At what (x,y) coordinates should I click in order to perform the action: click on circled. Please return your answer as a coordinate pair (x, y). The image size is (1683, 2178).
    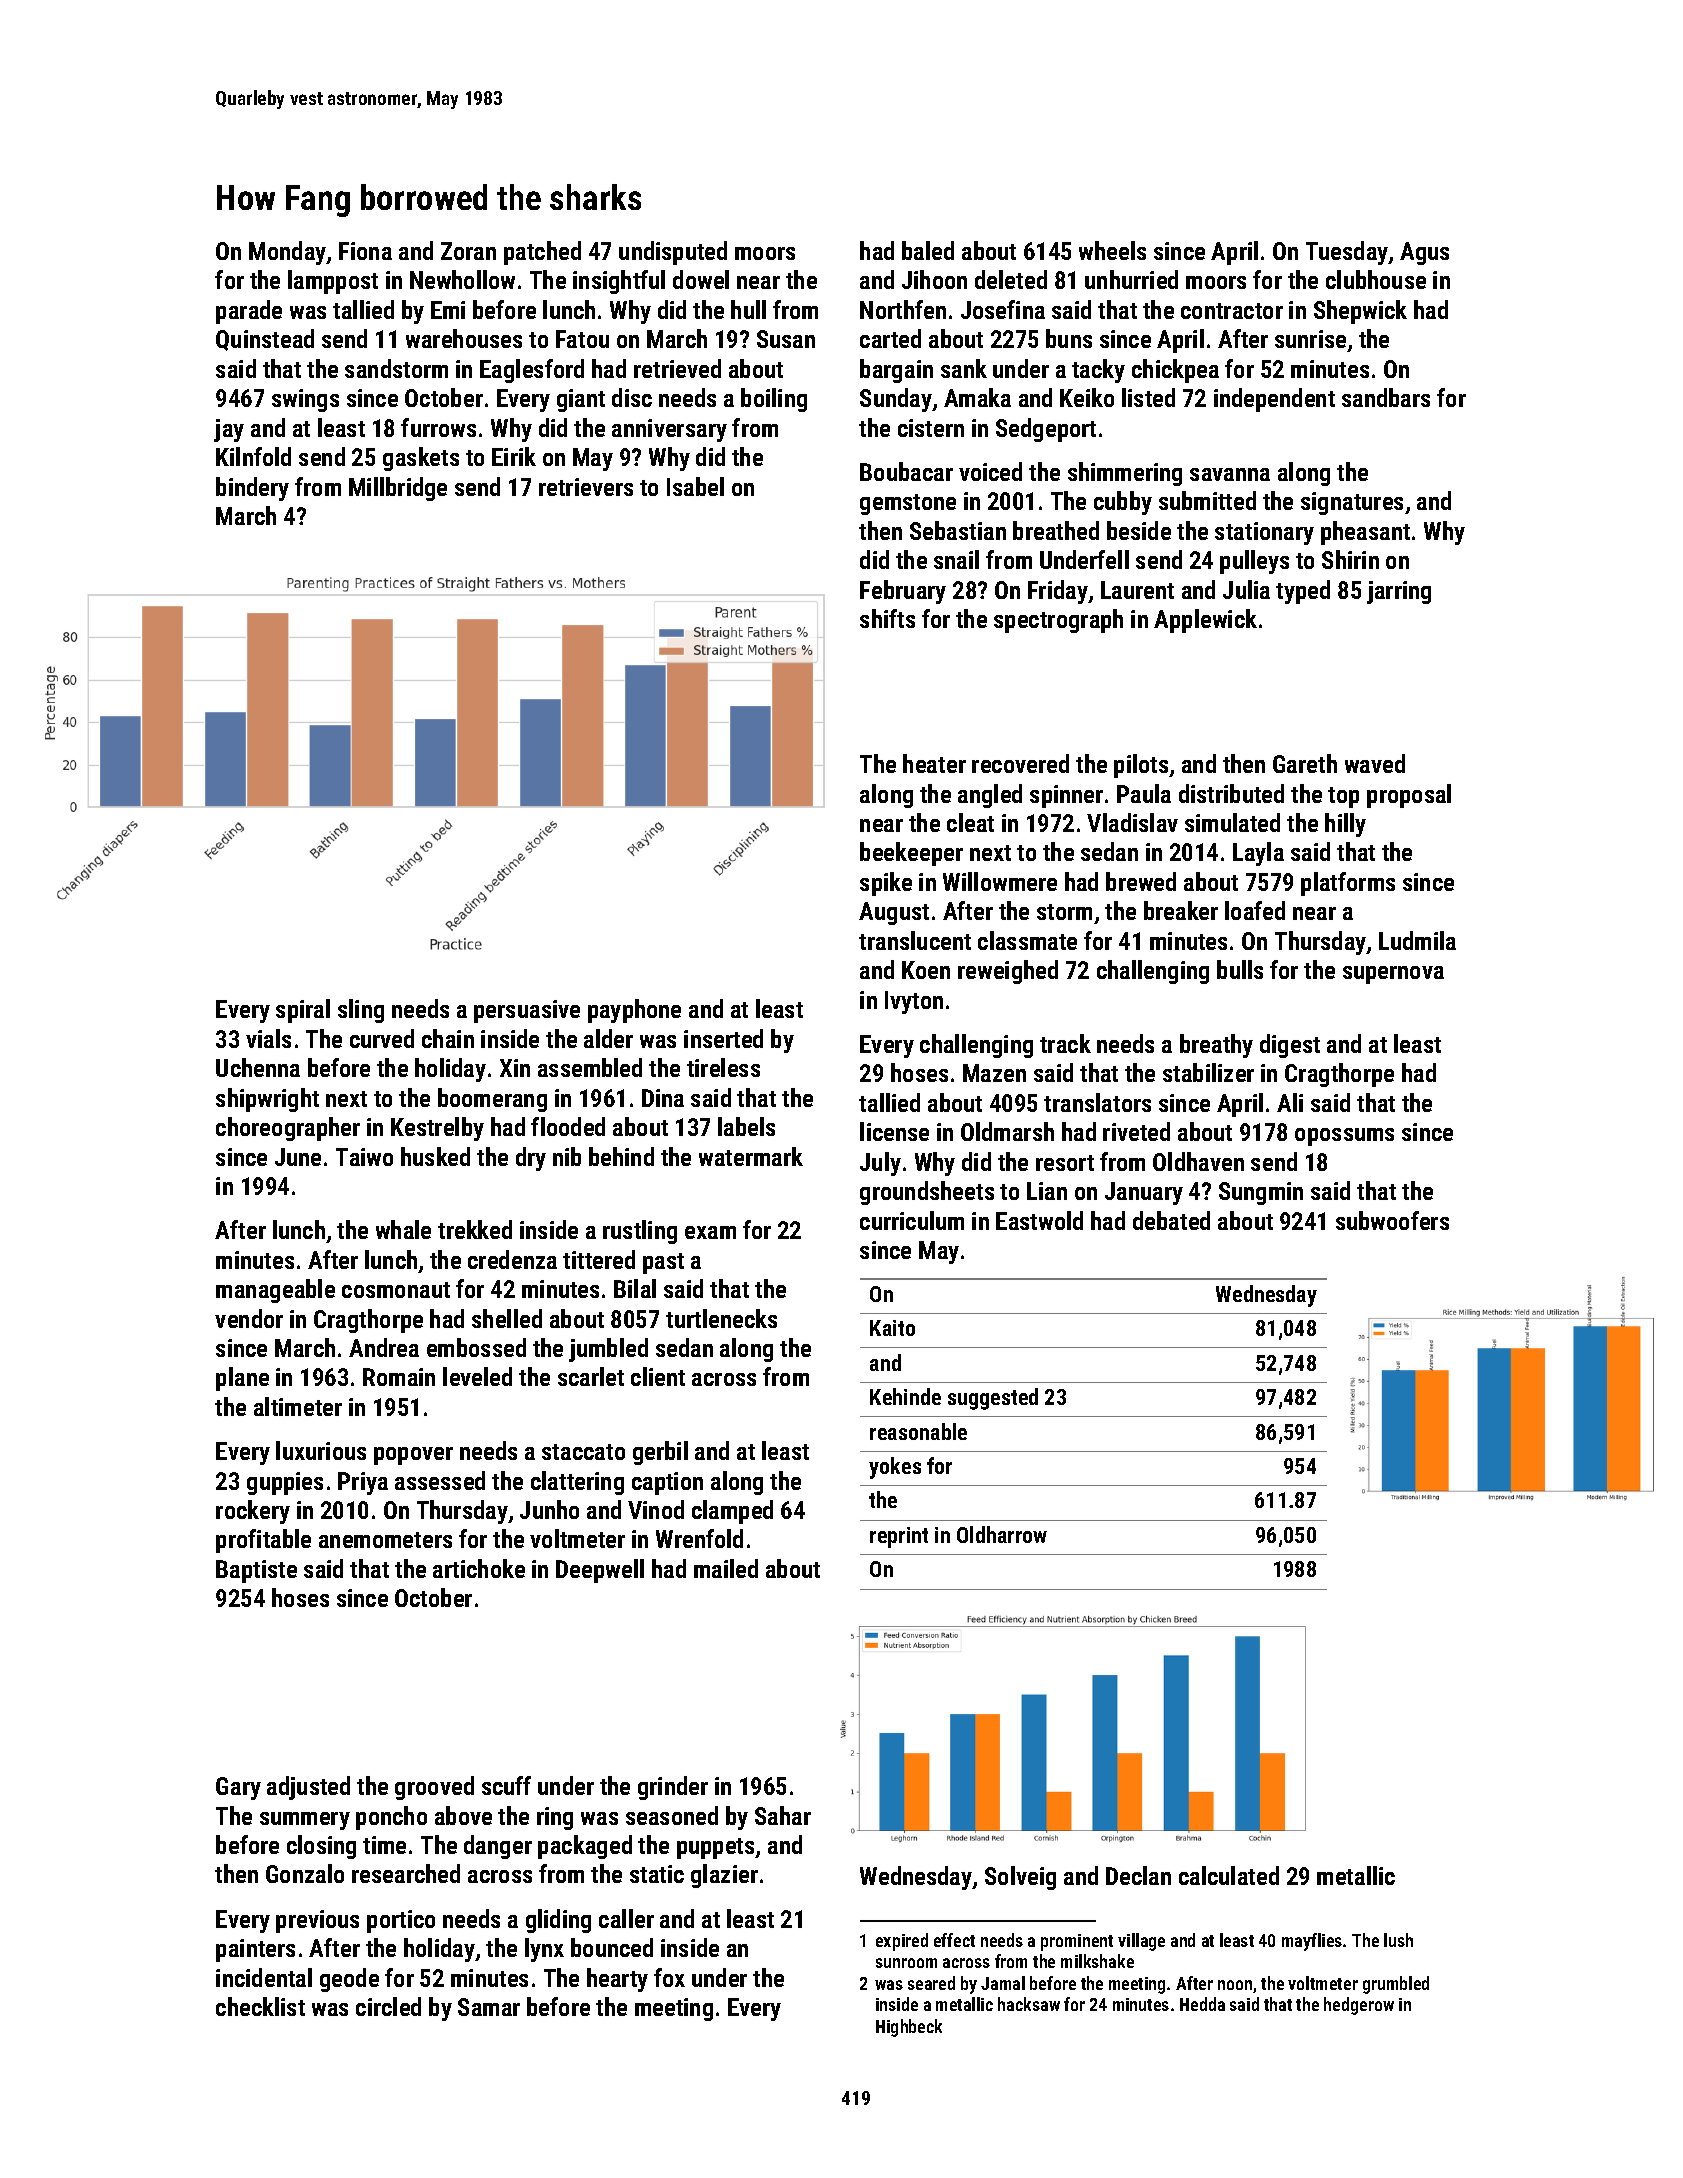
    Looking at the image, I should click on (388, 2006).
